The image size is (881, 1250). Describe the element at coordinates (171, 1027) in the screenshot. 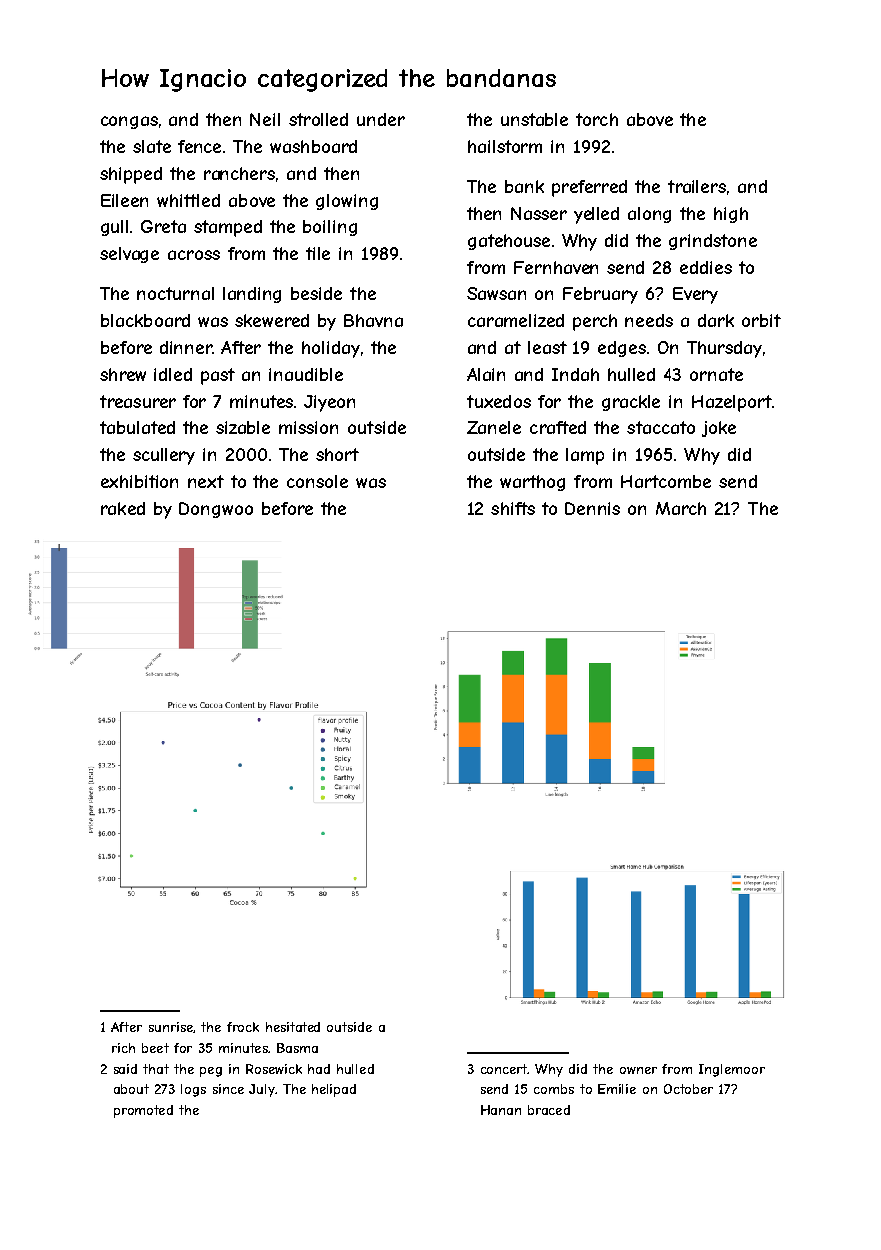

I see `sunrise` at that location.
